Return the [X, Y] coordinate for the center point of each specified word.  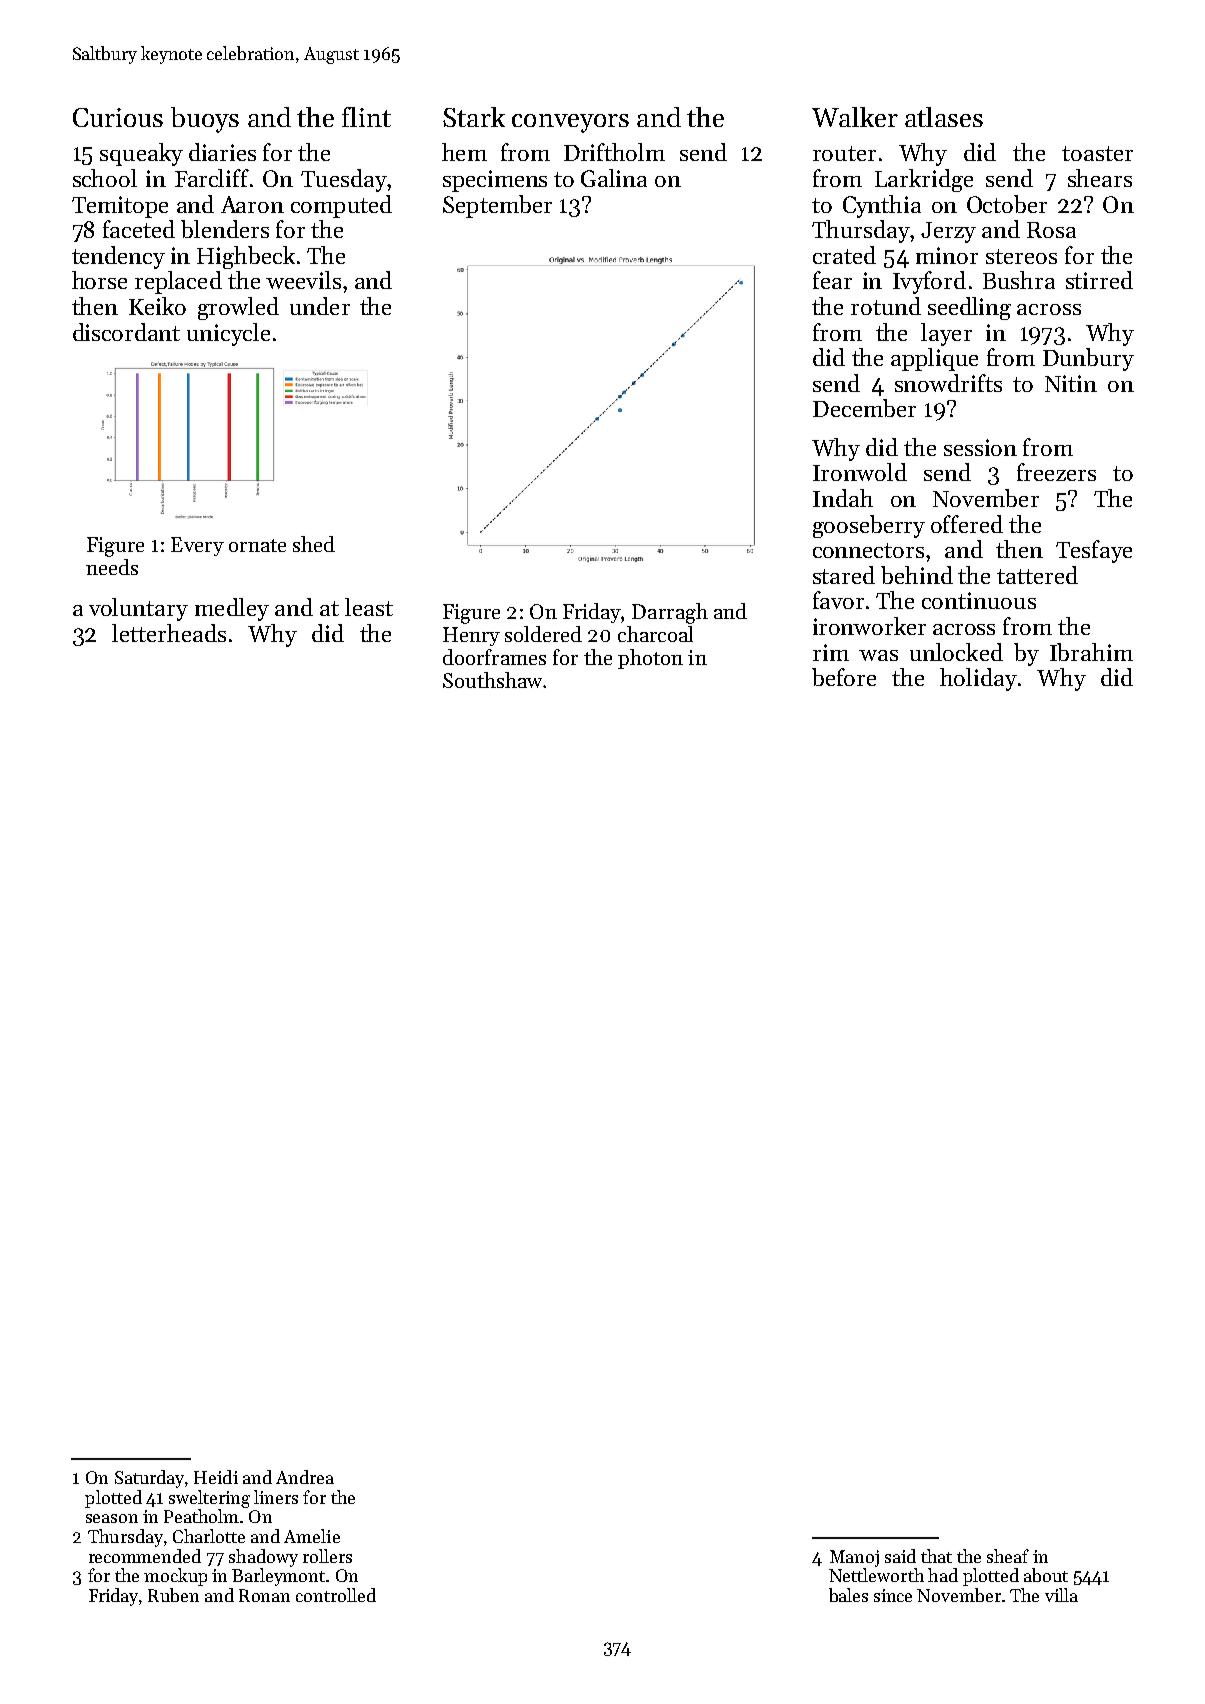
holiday [978, 679]
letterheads [169, 633]
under [320, 306]
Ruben [173, 1595]
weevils [303, 280]
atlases [944, 117]
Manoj [854, 1558]
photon [650, 659]
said [900, 1556]
